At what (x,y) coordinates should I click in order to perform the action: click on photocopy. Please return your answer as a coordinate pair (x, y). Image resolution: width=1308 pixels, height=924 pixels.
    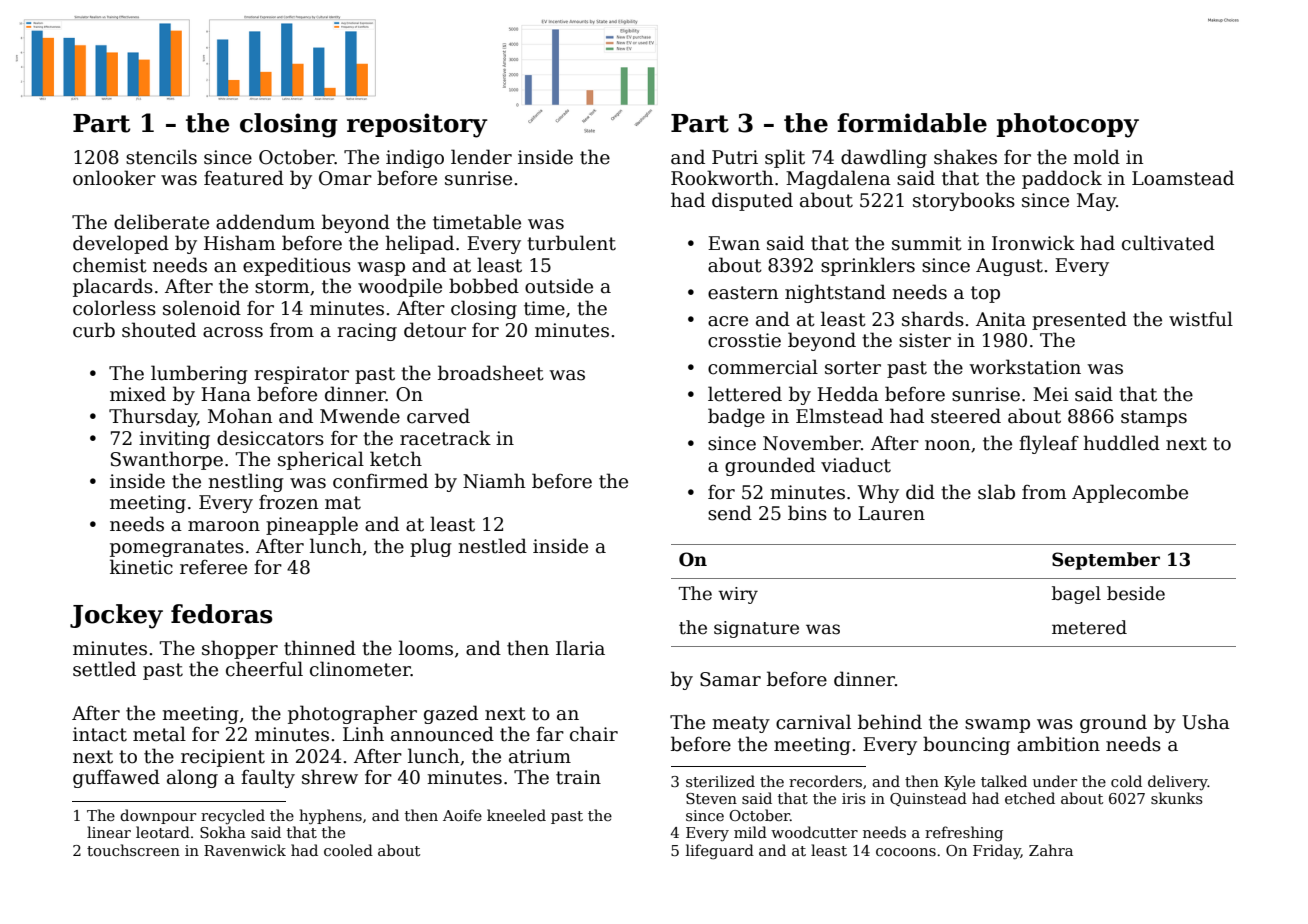
    Looking at the image, I should click on (1068, 125).
